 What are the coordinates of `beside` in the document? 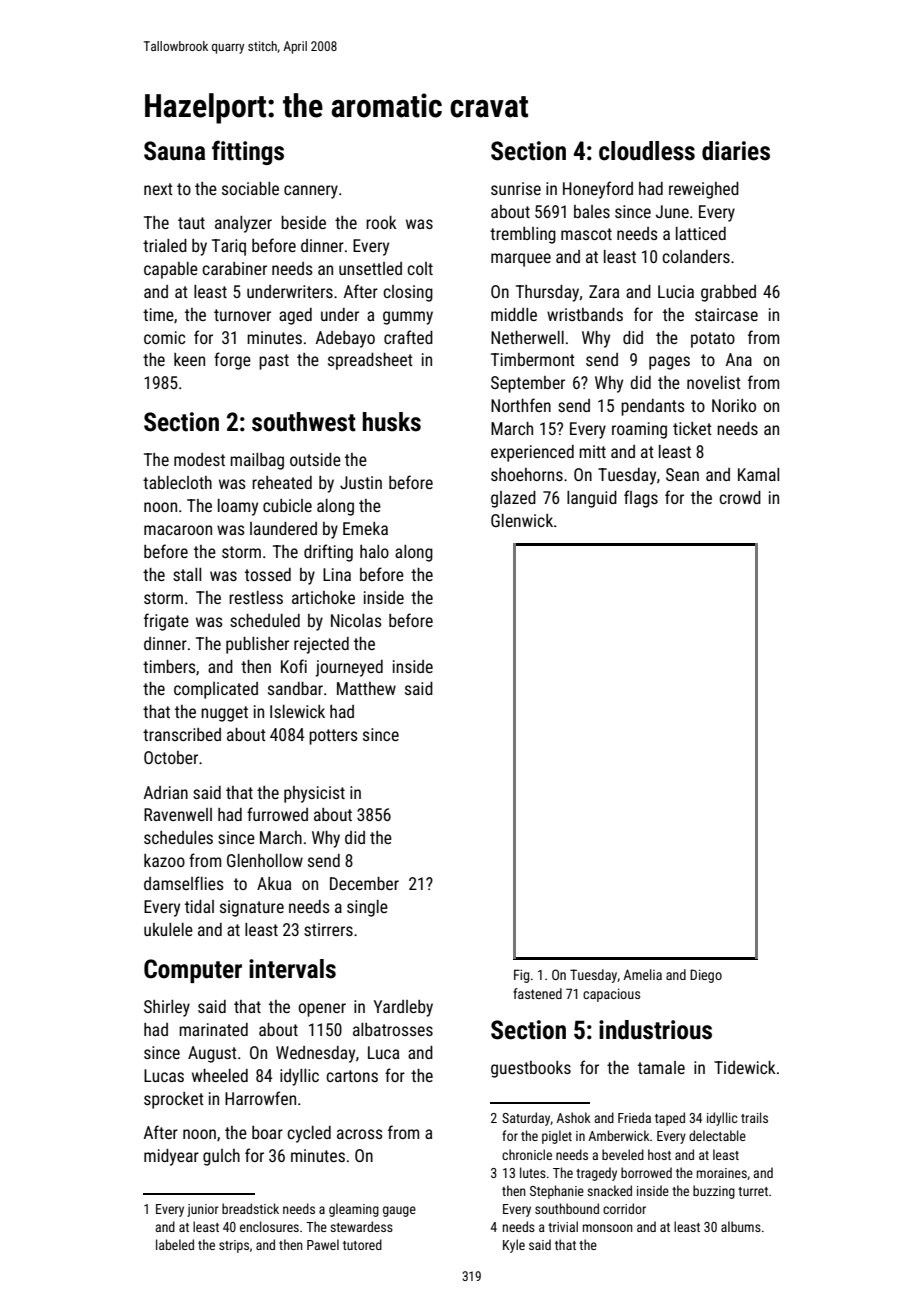 It's located at (303, 222).
